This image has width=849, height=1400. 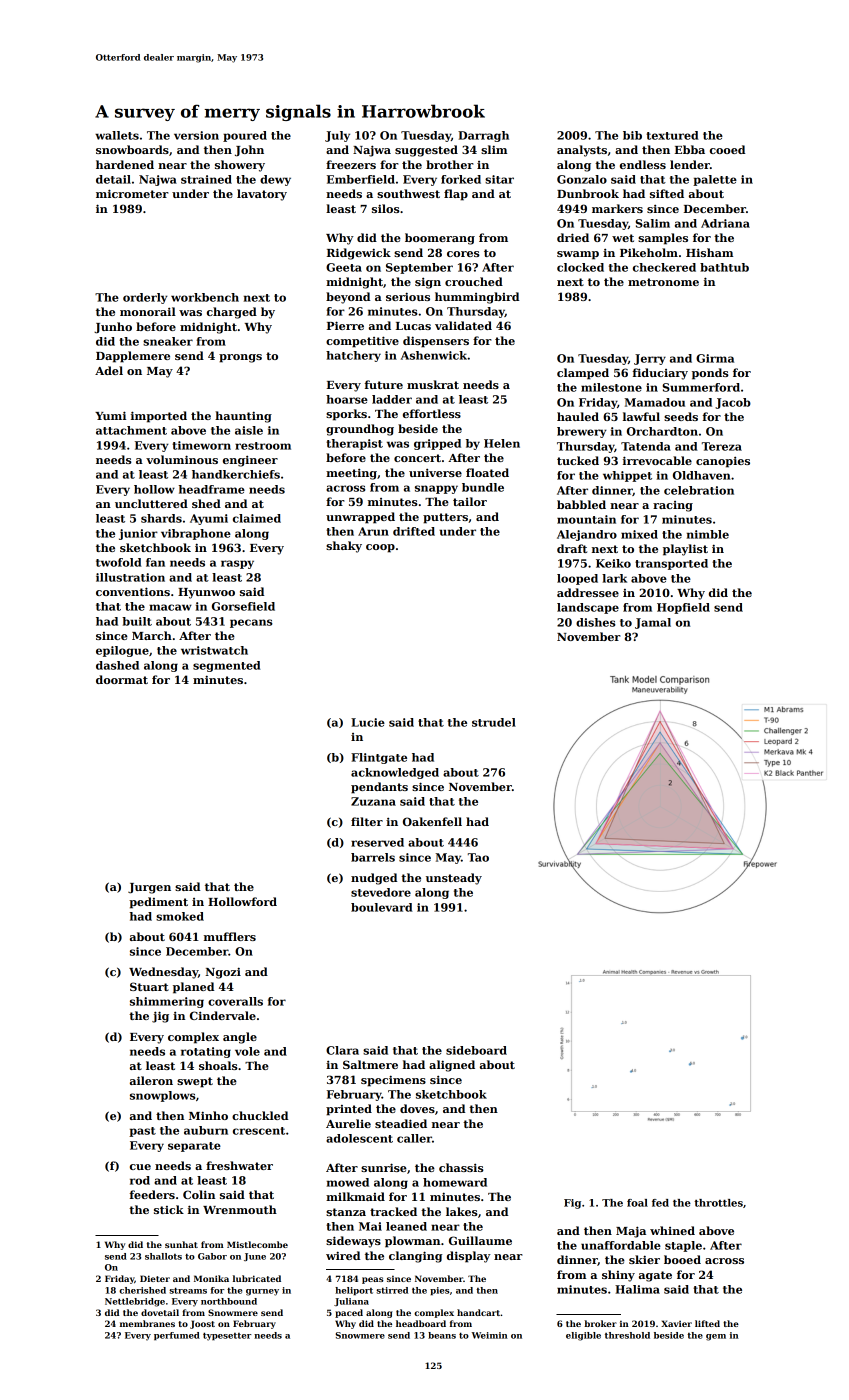 What do you see at coordinates (262, 195) in the image?
I see `lavatory` at bounding box center [262, 195].
